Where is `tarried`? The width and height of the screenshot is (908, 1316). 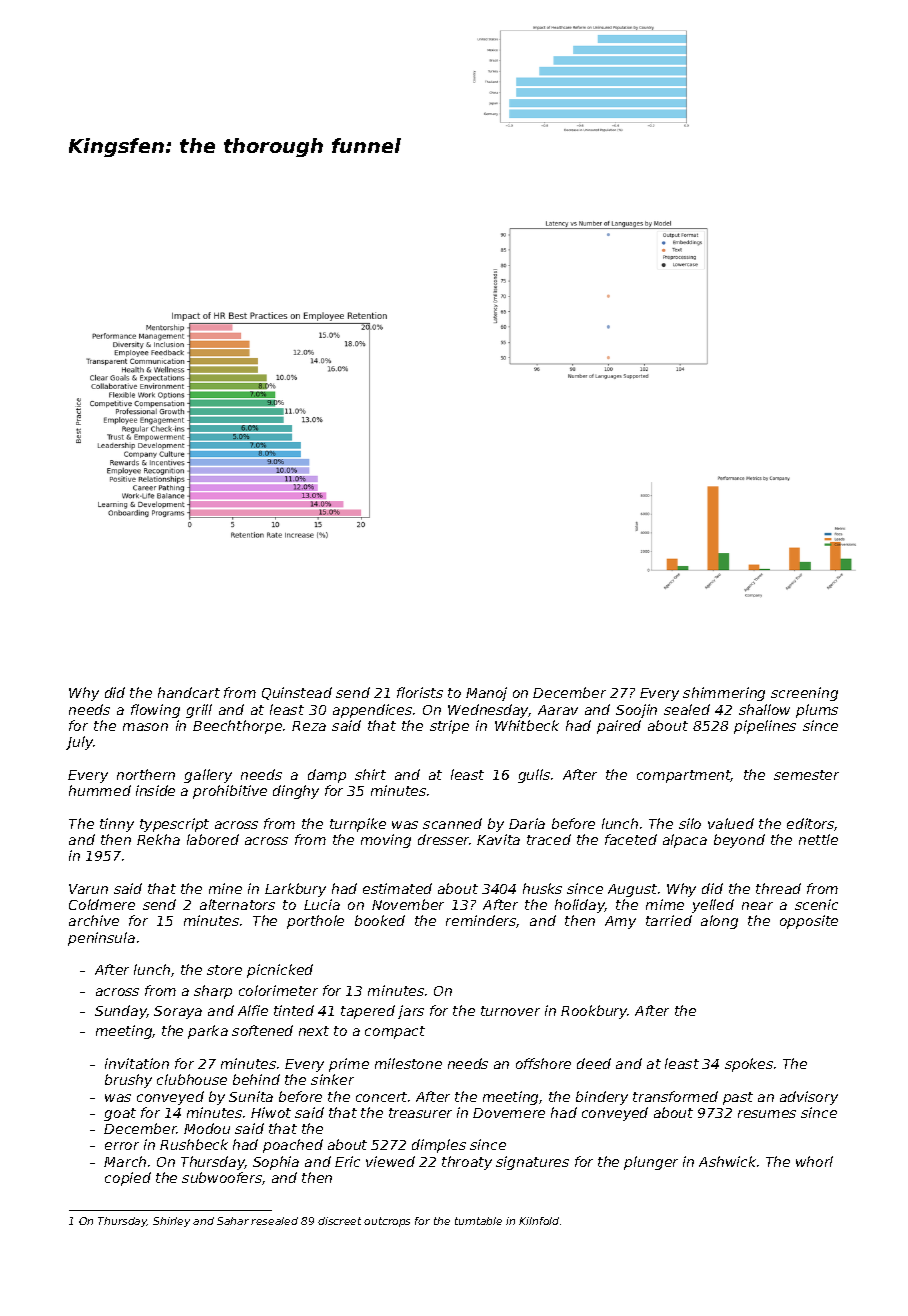 tarried is located at coordinates (669, 920).
